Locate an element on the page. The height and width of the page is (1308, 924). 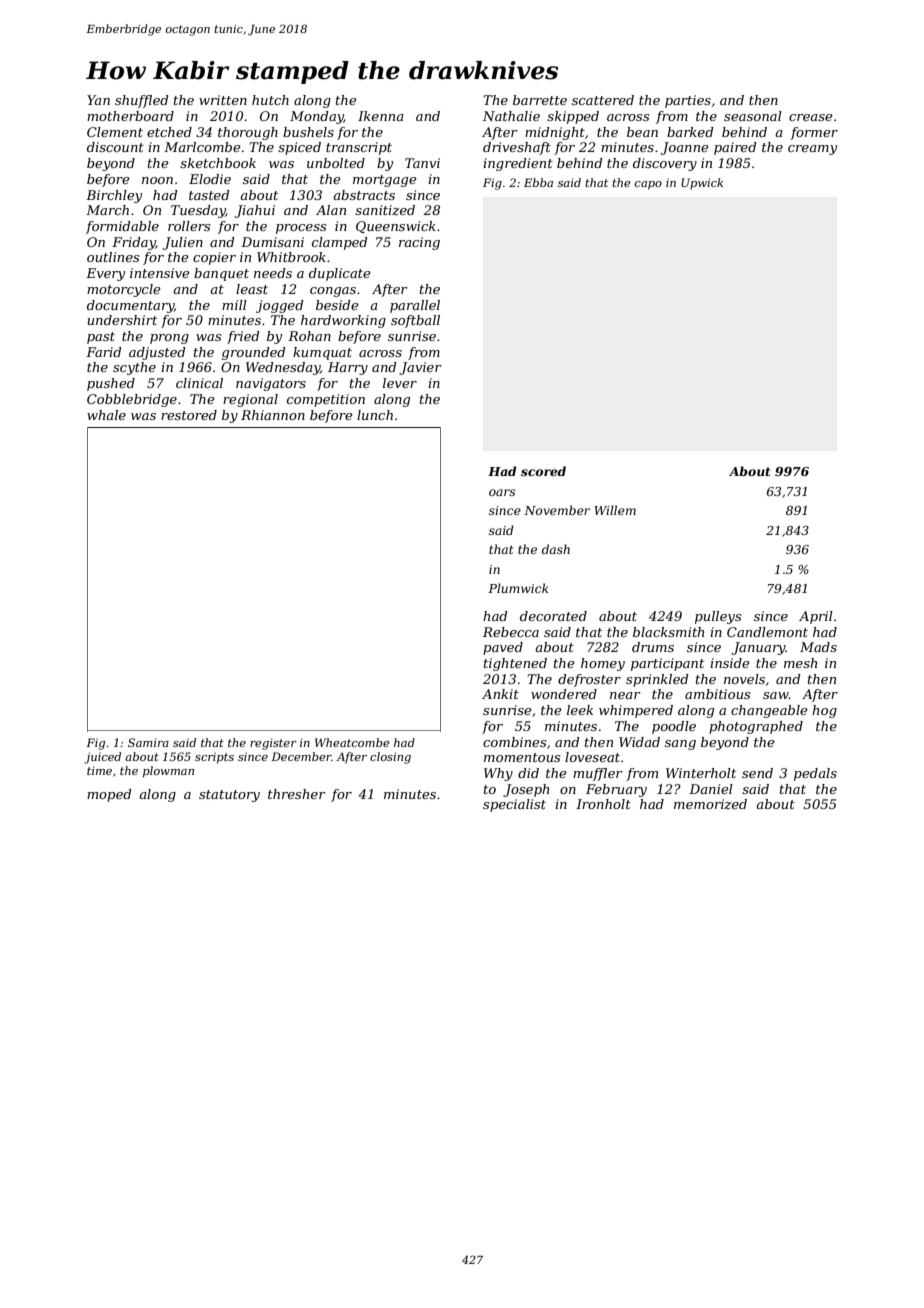
loveseat is located at coordinates (592, 757).
